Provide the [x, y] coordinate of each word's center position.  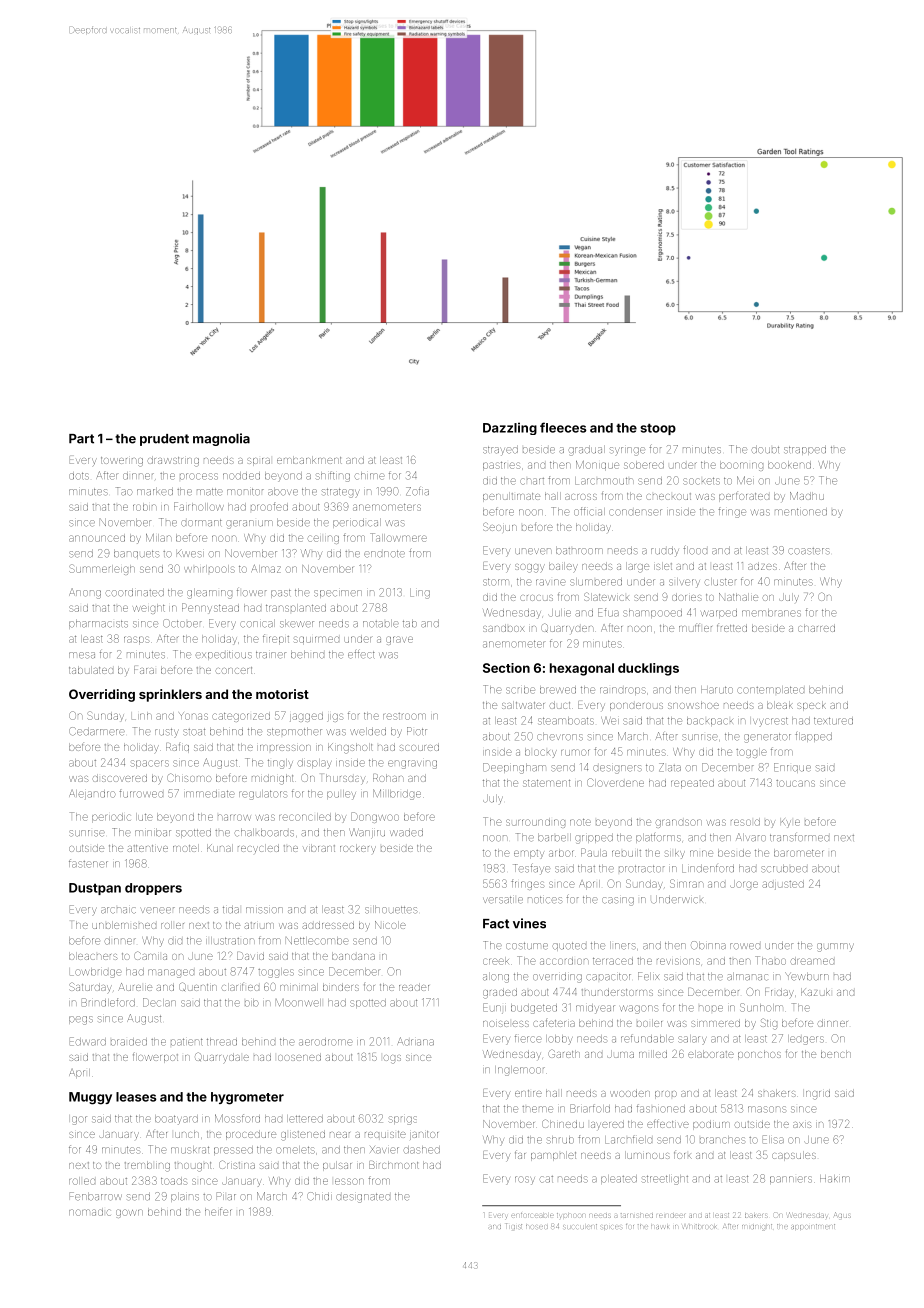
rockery [358, 848]
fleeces [563, 427]
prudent [164, 440]
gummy [835, 947]
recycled [258, 848]
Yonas [193, 716]
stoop [658, 429]
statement [546, 783]
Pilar [226, 1196]
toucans [795, 783]
